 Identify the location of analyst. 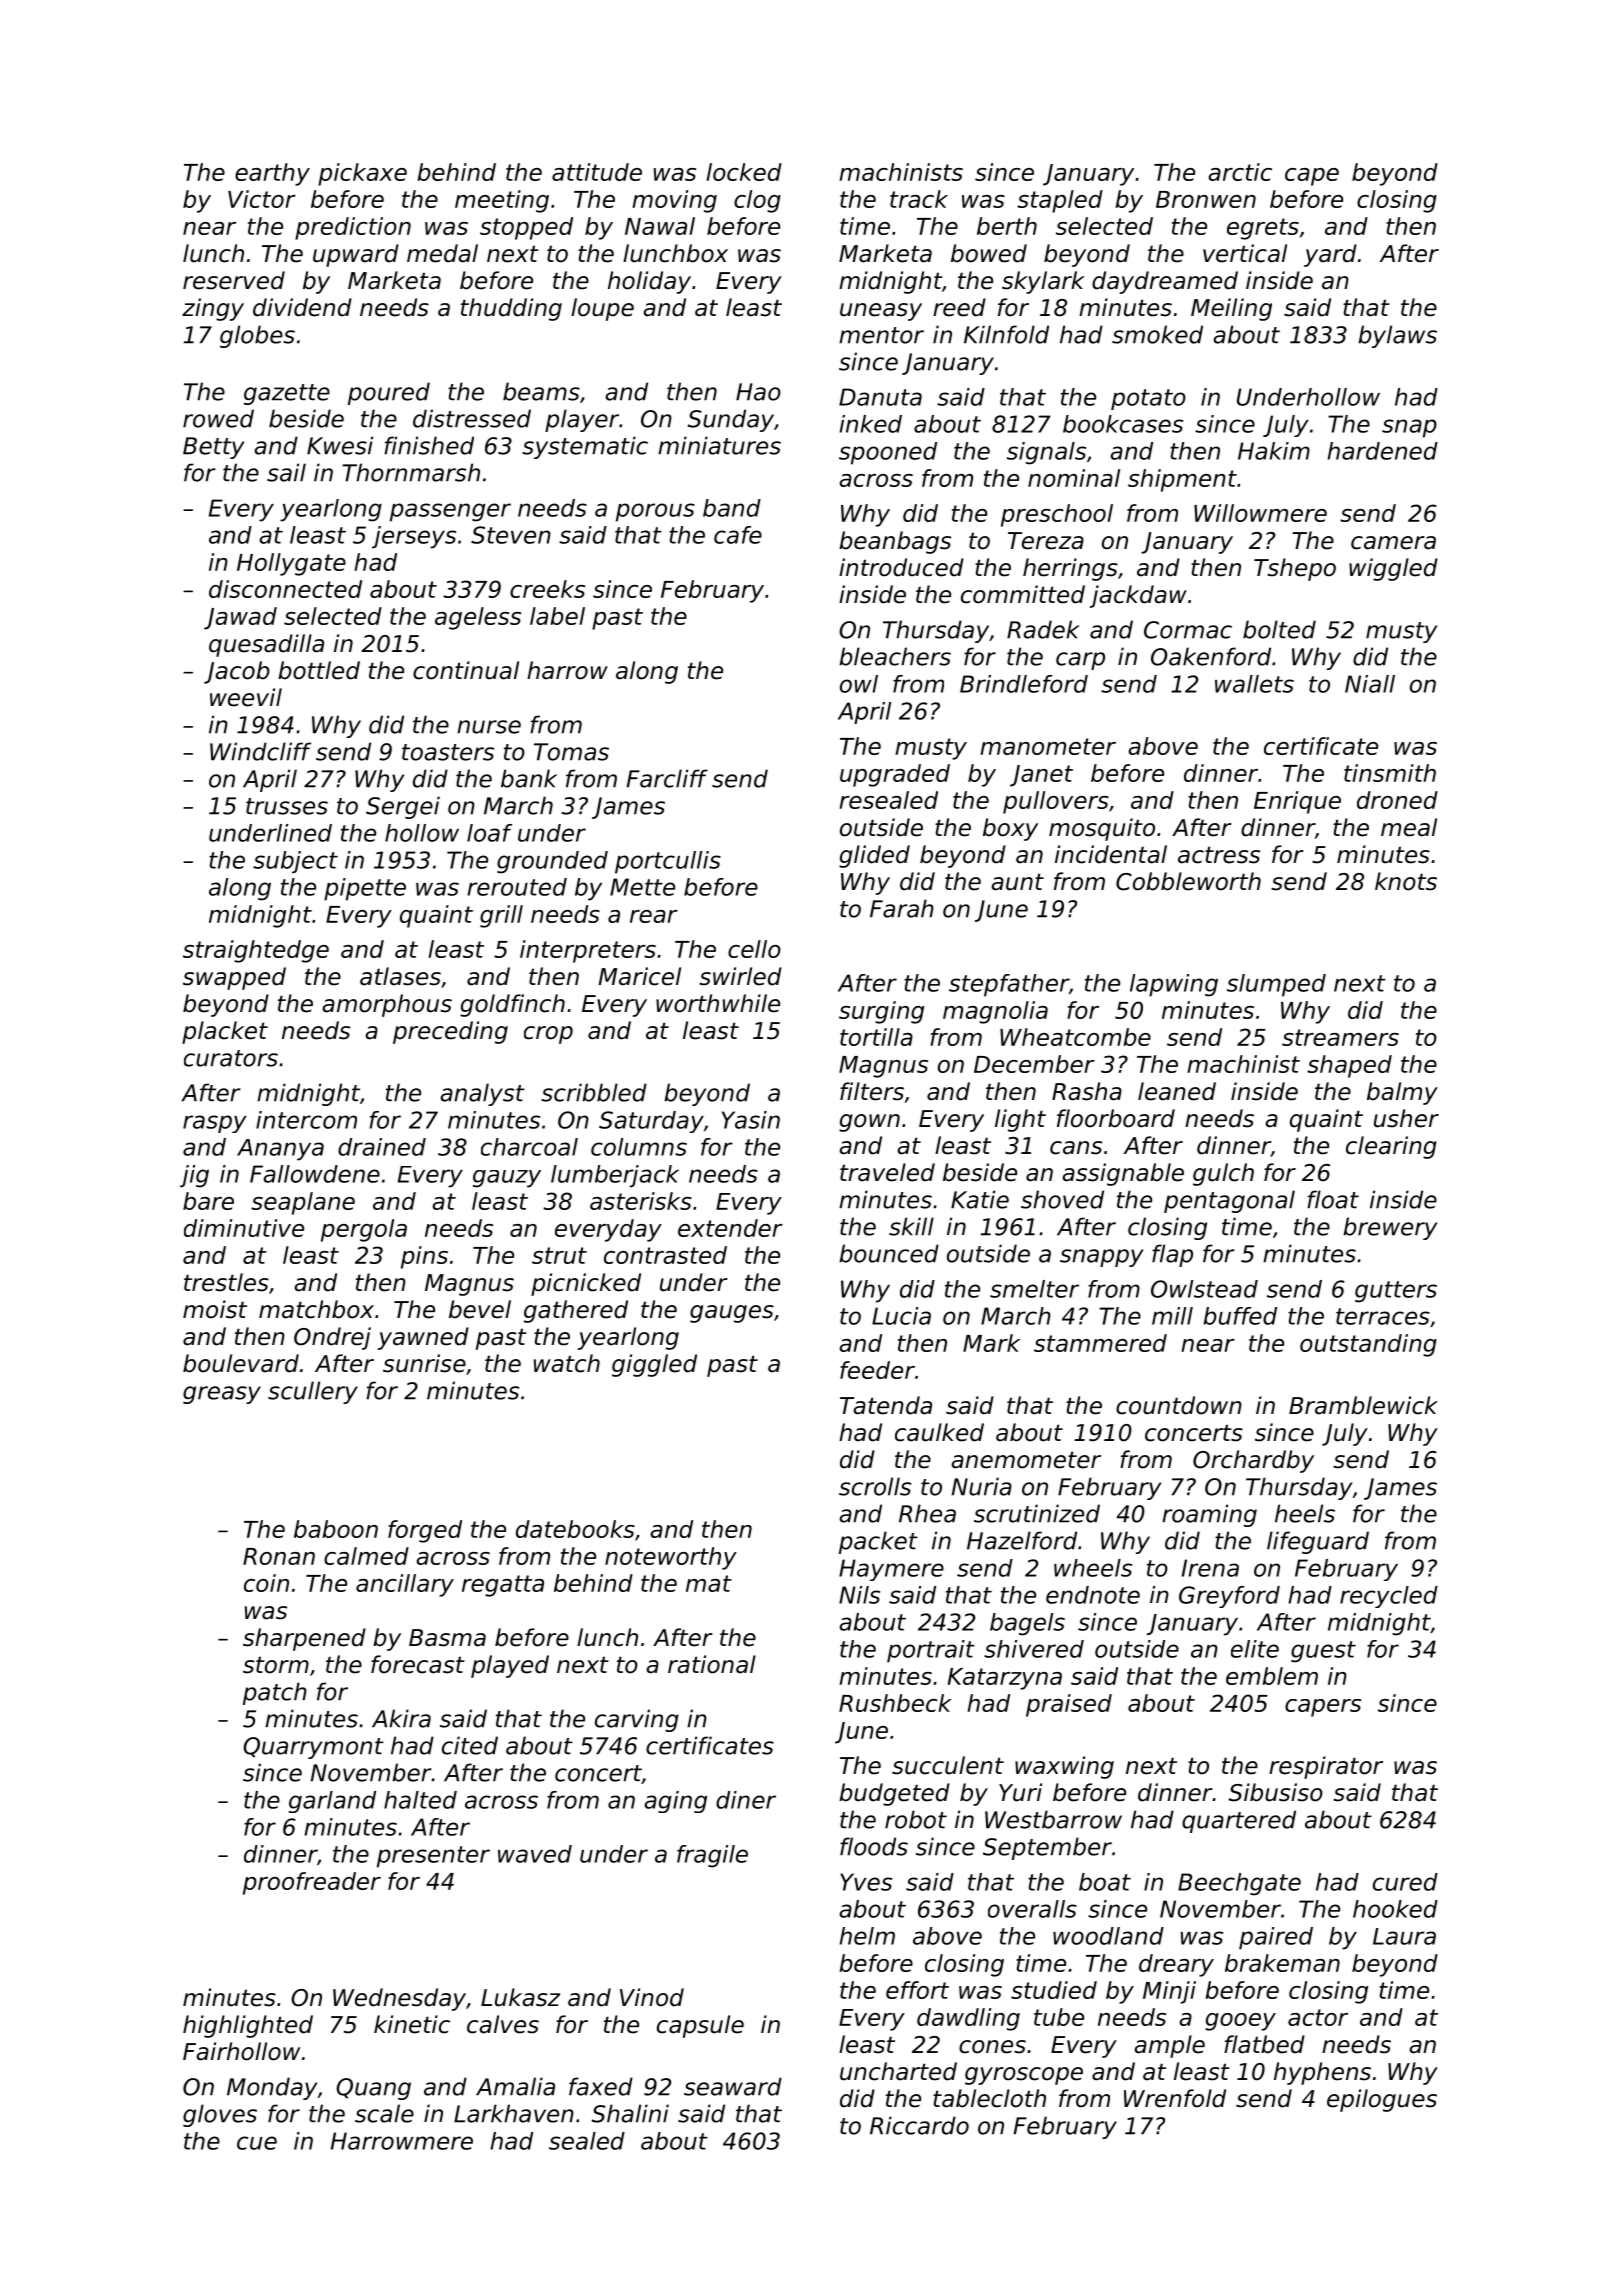
(482, 1094).
